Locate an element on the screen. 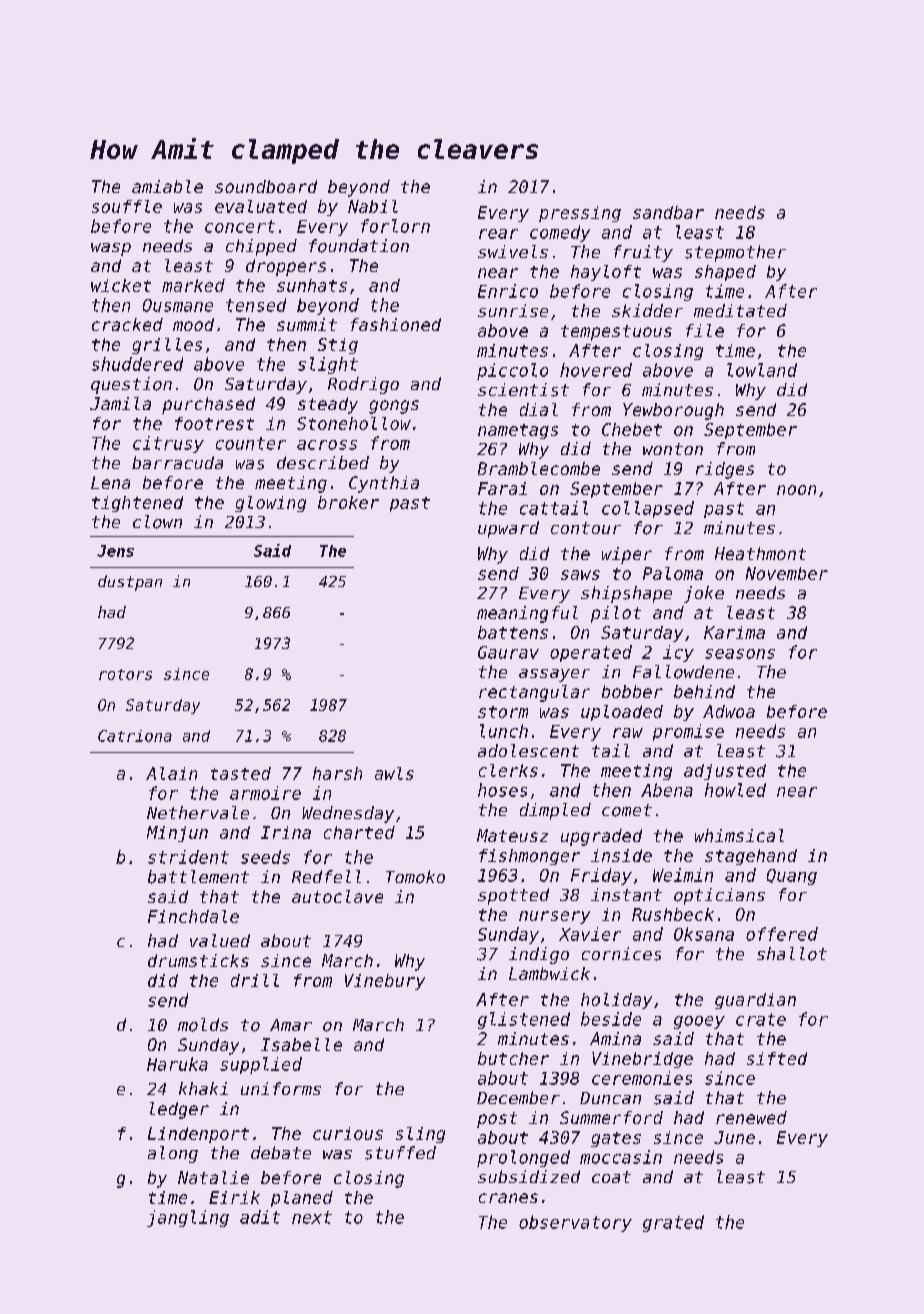  Finchdale is located at coordinates (193, 916).
